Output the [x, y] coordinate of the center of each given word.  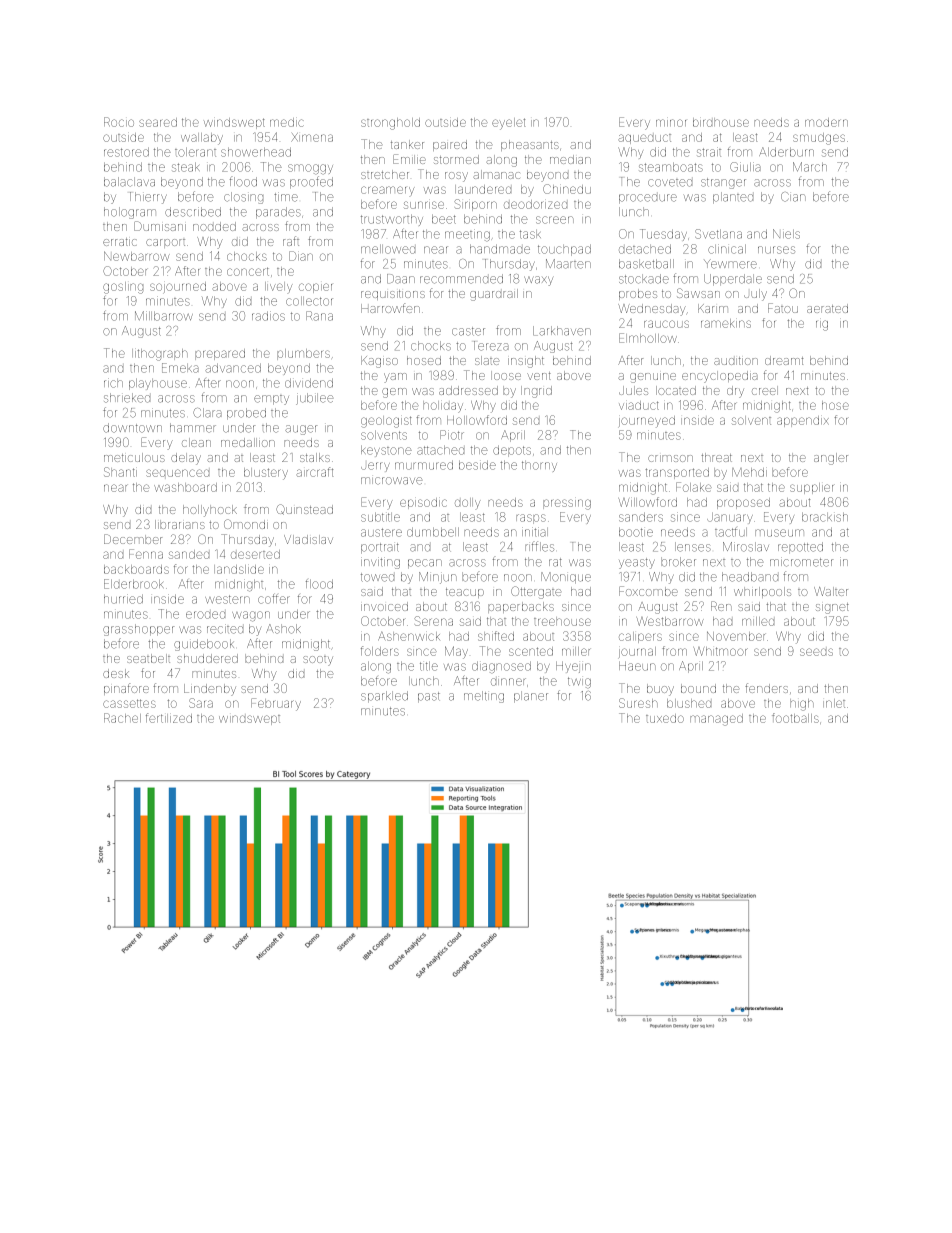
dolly [468, 503]
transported [677, 473]
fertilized [169, 718]
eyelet [508, 124]
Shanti [120, 472]
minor [671, 123]
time [286, 197]
